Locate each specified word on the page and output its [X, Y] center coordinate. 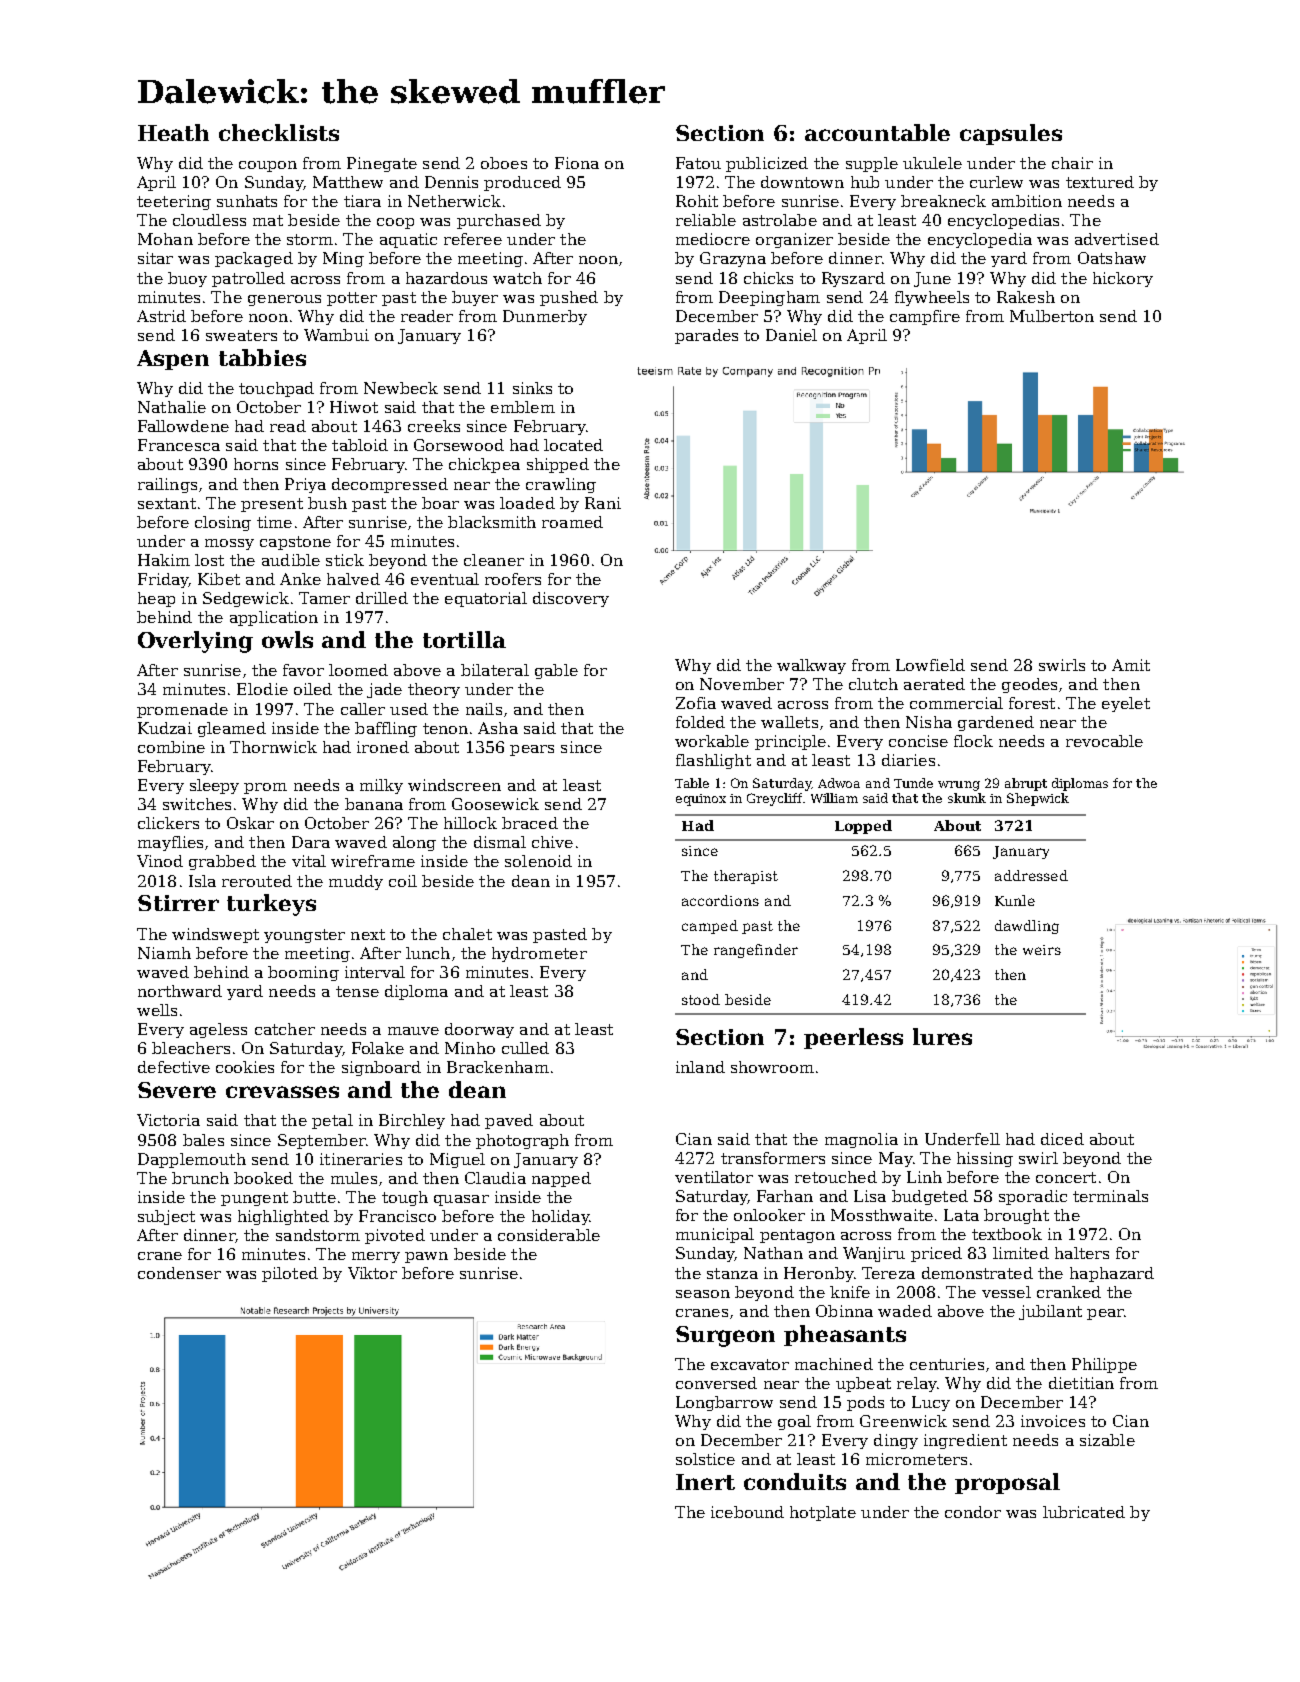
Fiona [577, 163]
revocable [1104, 741]
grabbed [222, 862]
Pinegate [382, 164]
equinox [701, 800]
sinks [532, 388]
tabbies [262, 357]
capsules [1011, 134]
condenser [179, 1273]
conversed [716, 1383]
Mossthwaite [882, 1215]
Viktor [372, 1273]
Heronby [818, 1274]
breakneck [943, 201]
